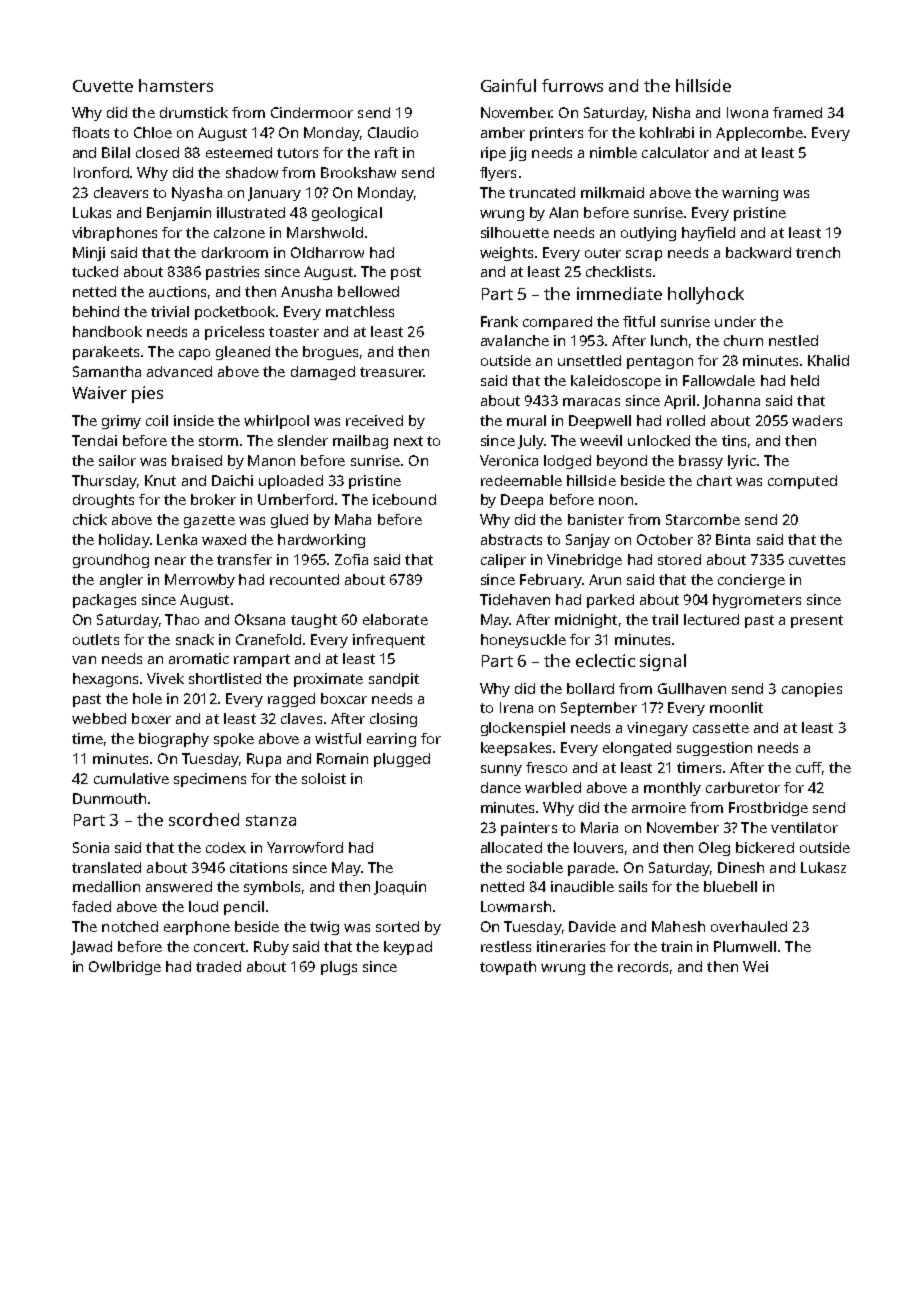  What do you see at coordinates (828, 360) in the screenshot?
I see `Khalid` at bounding box center [828, 360].
